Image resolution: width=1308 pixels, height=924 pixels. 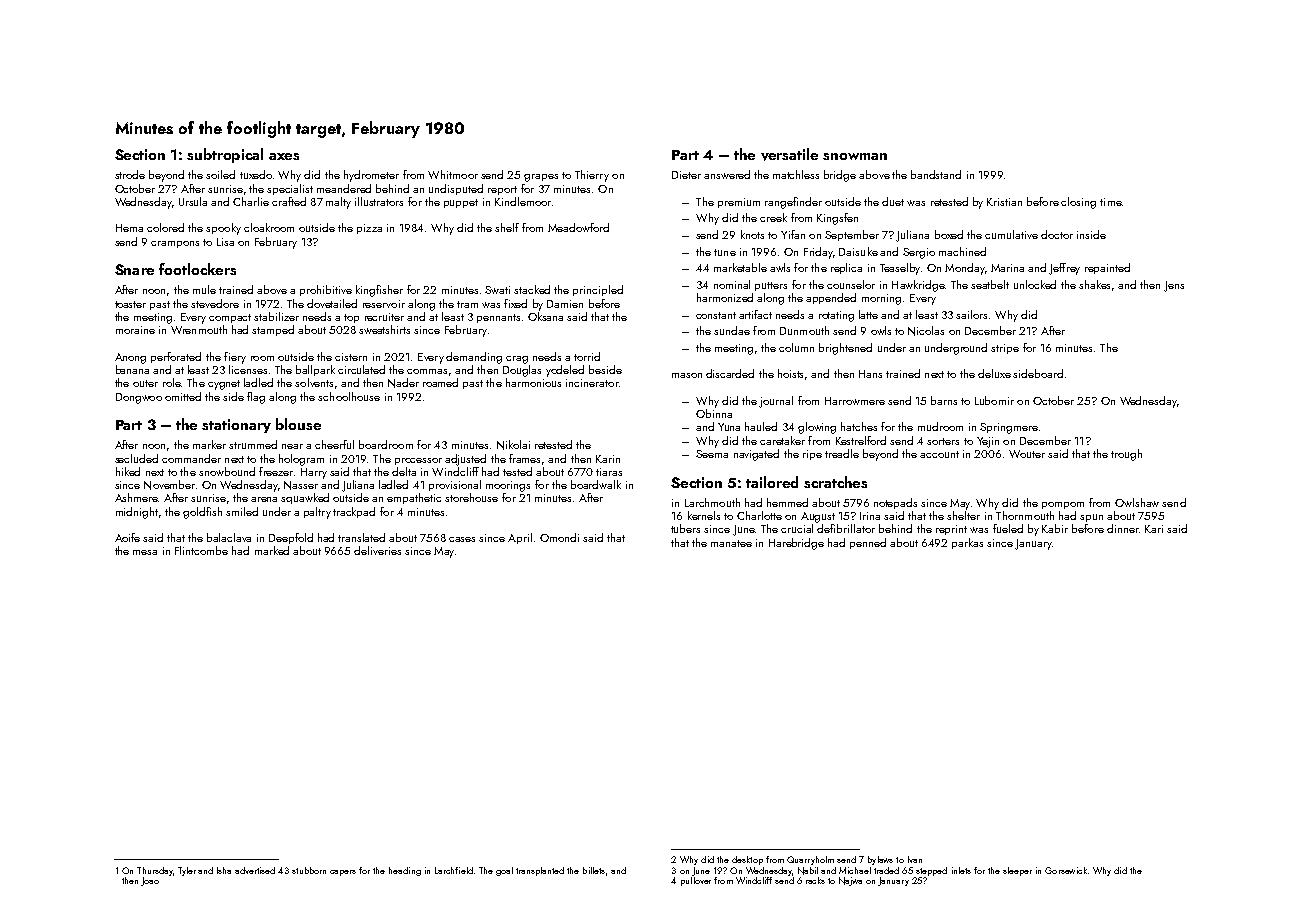 What do you see at coordinates (291, 538) in the image?
I see `Deepfold` at bounding box center [291, 538].
